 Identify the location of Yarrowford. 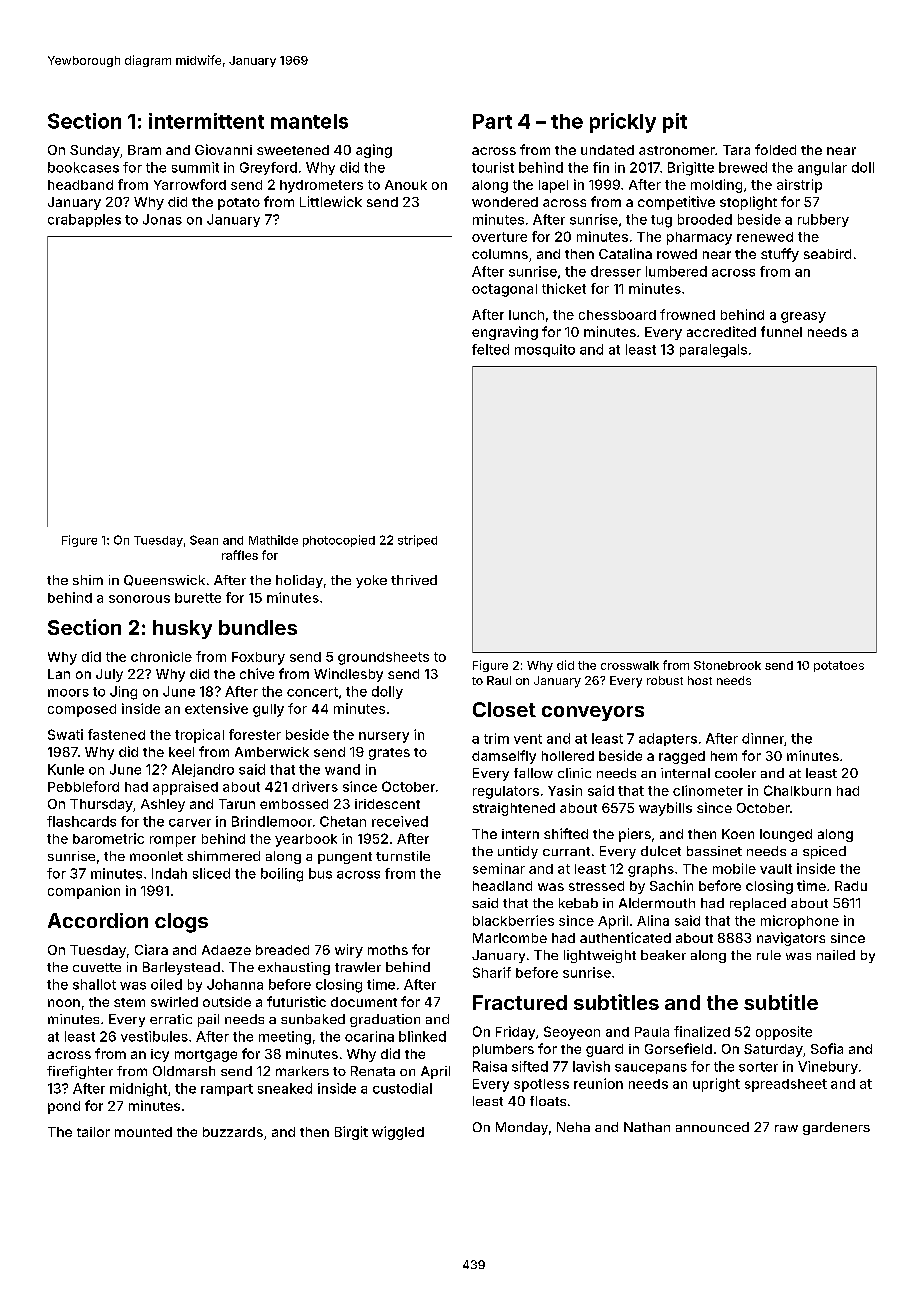
(190, 184).
